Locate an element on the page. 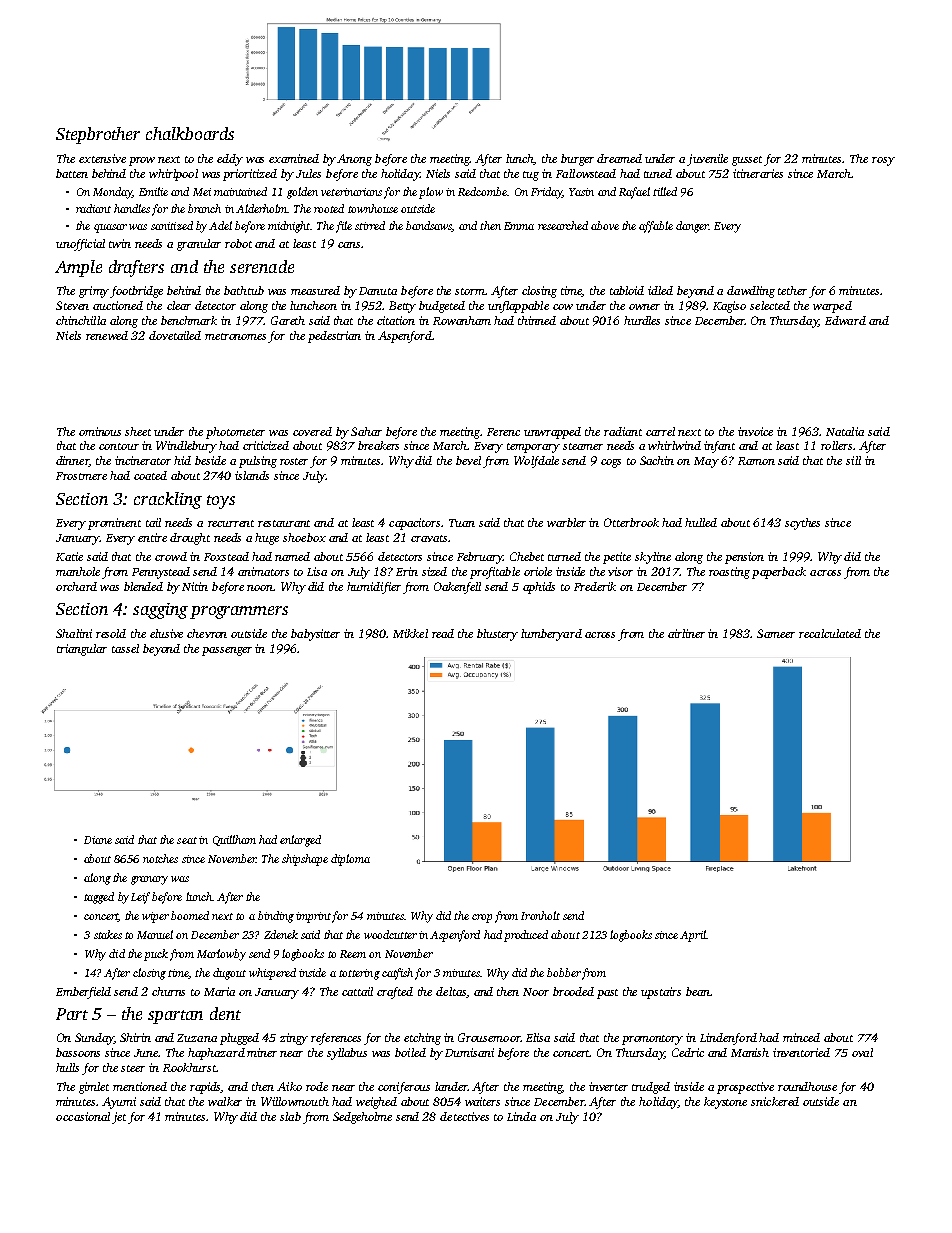  jet is located at coordinates (119, 1118).
